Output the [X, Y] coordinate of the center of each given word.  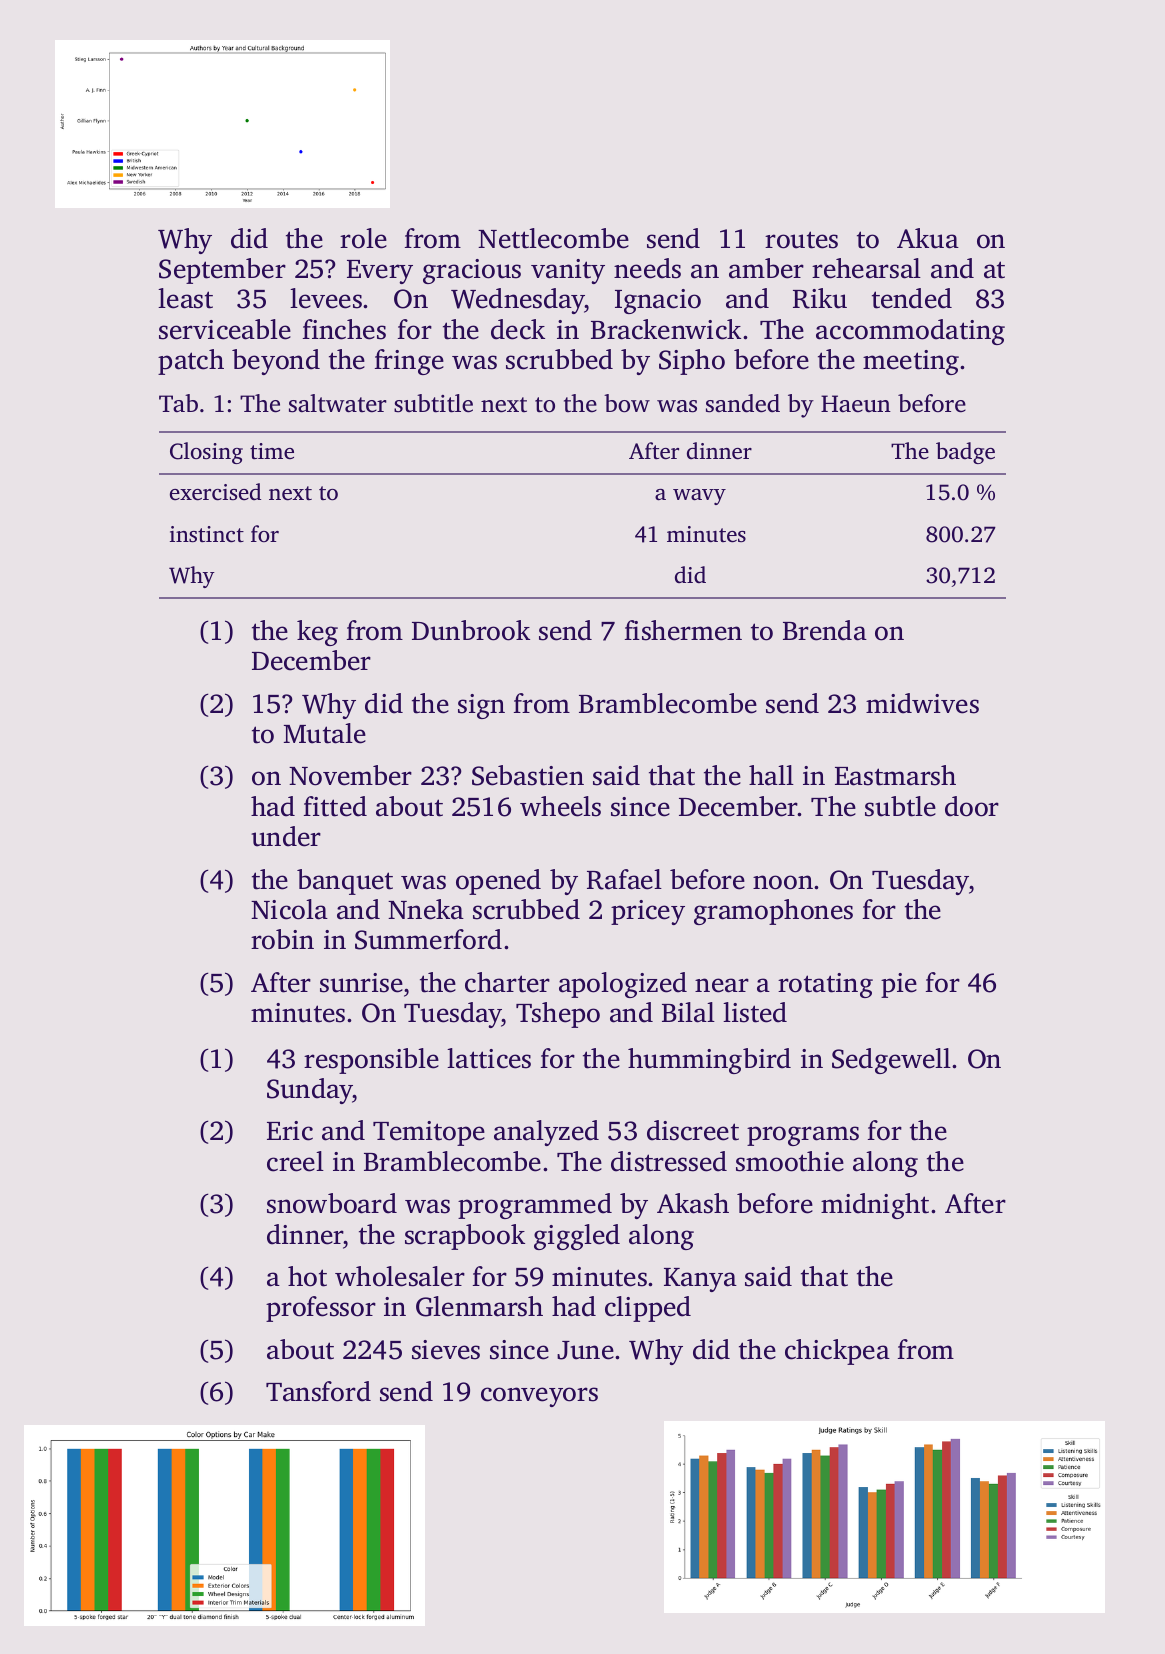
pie [899, 985]
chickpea [837, 1352]
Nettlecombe [553, 238]
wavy [699, 497]
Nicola [289, 909]
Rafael [624, 879]
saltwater [338, 403]
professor [321, 1309]
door [972, 806]
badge [965, 453]
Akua [928, 238]
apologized [623, 985]
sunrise [361, 983]
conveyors [539, 1397]
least [185, 298]
